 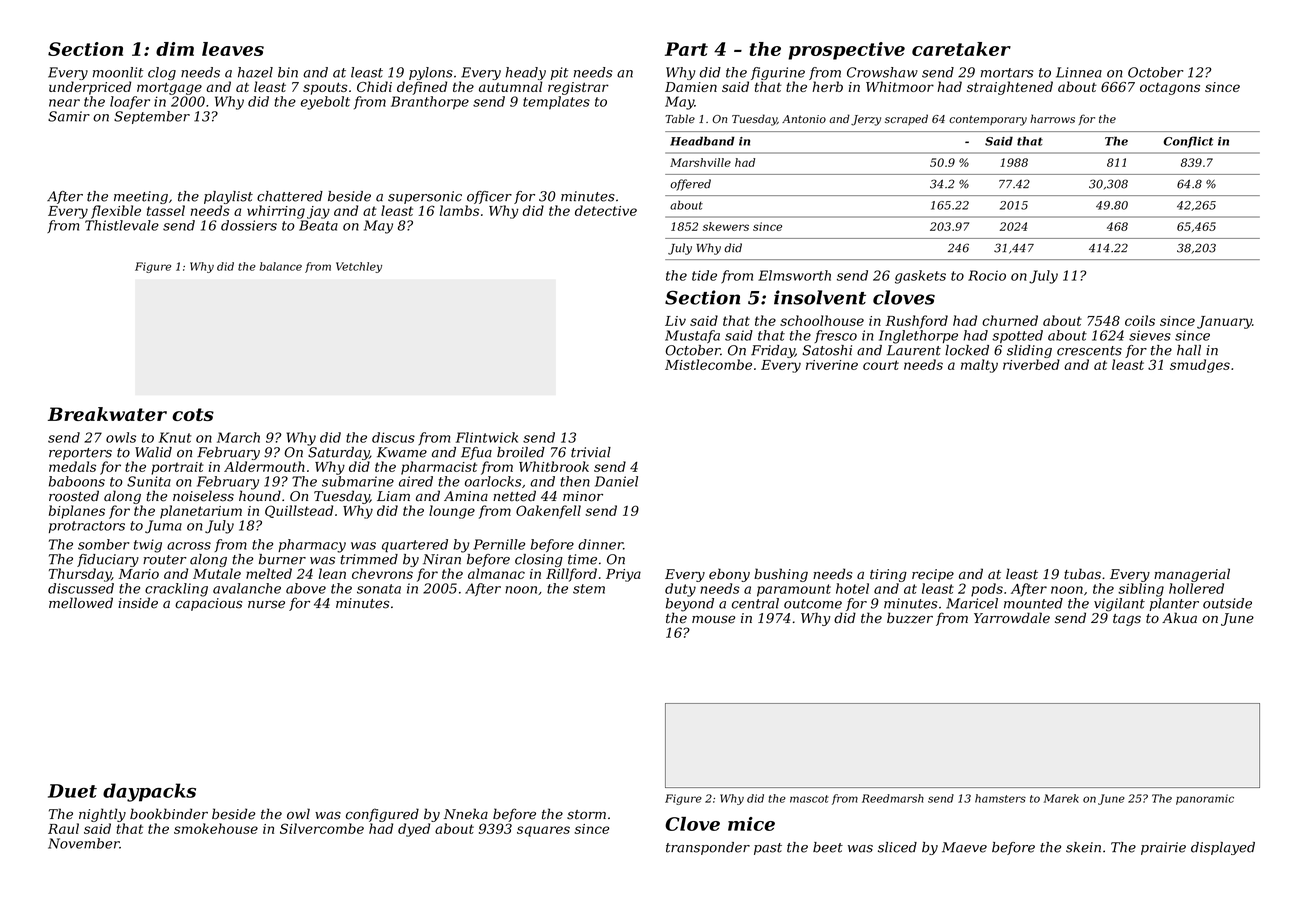 I want to click on leaves, so click(x=233, y=49).
